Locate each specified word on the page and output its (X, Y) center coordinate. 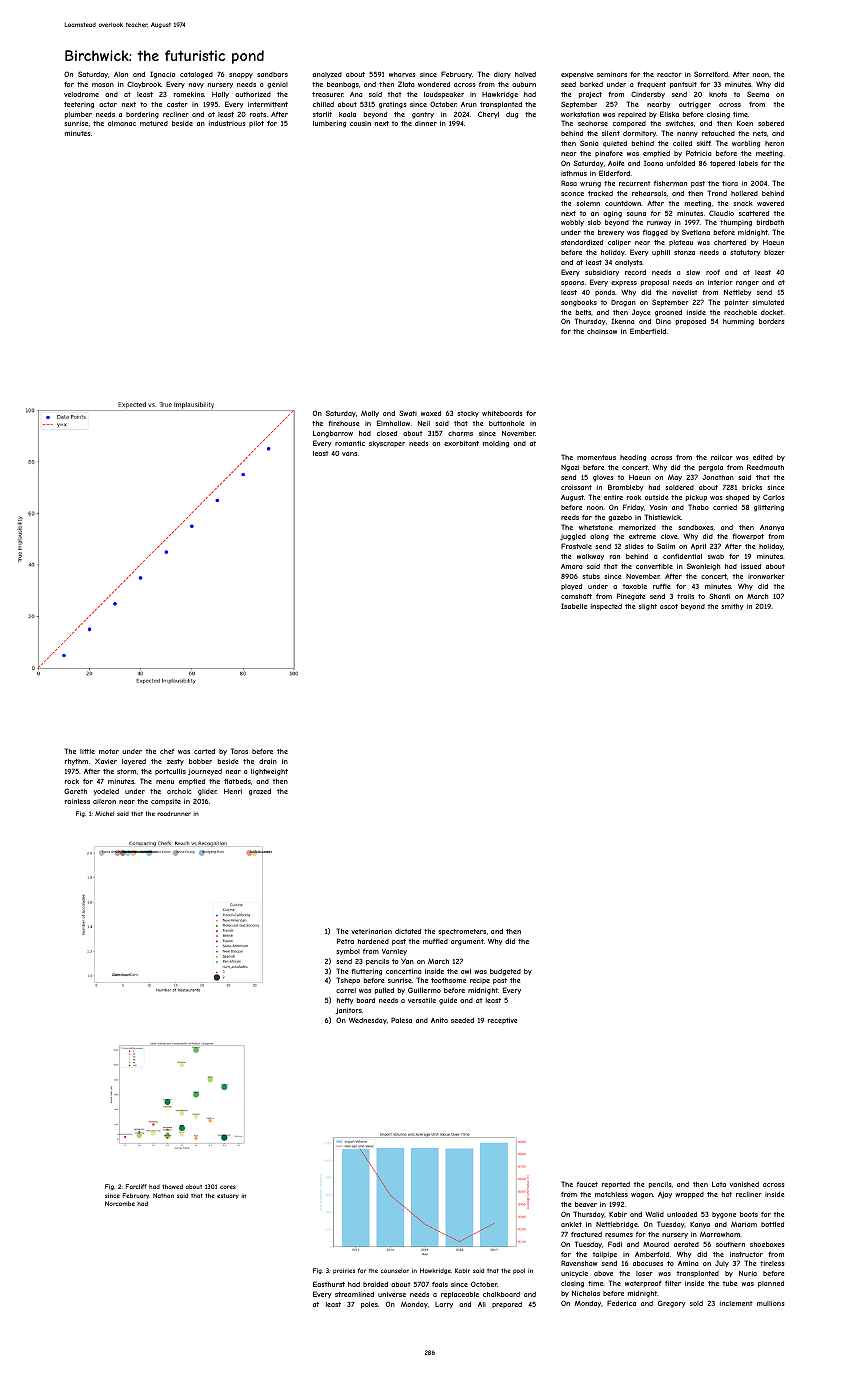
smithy (733, 607)
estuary (228, 1196)
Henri (233, 791)
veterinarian (371, 931)
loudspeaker (444, 95)
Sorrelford (711, 74)
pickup (696, 498)
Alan (121, 74)
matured (154, 123)
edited (763, 457)
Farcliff (136, 1186)
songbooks (579, 303)
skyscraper (387, 444)
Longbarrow (333, 434)
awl (466, 971)
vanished (744, 1184)
